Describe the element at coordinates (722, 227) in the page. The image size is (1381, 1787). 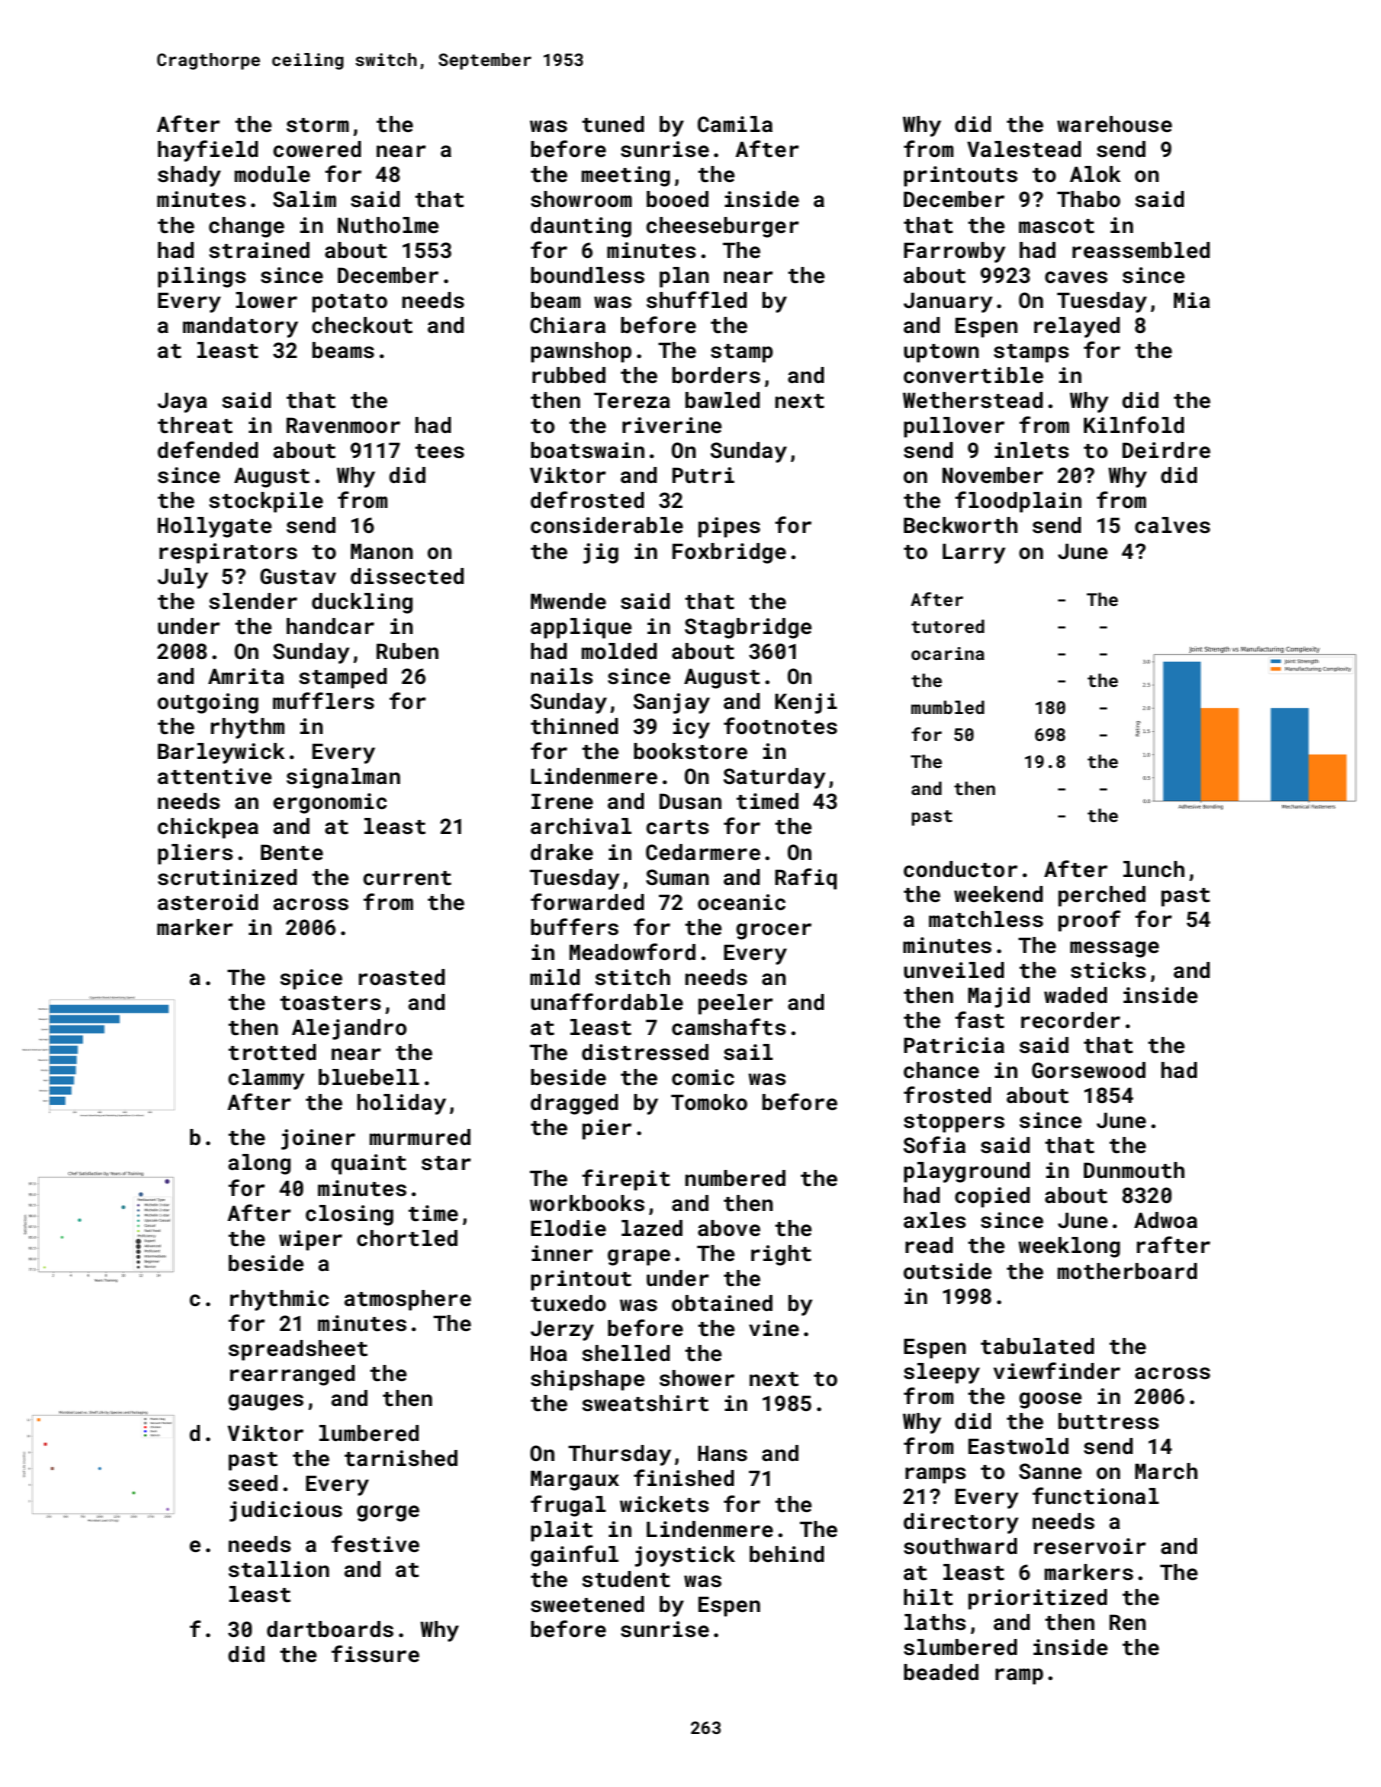
I see `cheeseburger` at that location.
